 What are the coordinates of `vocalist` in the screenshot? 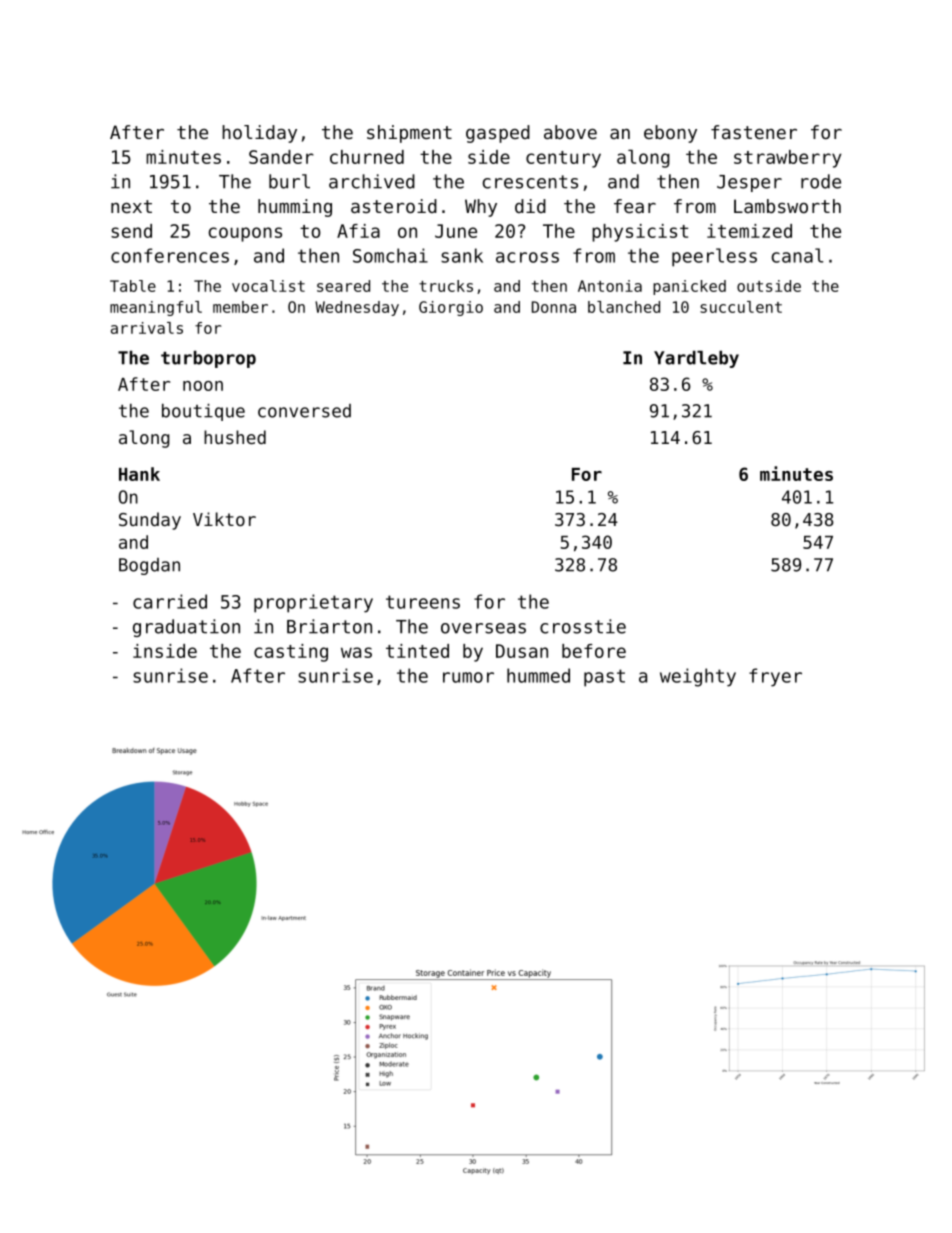 It's located at (268, 286).
